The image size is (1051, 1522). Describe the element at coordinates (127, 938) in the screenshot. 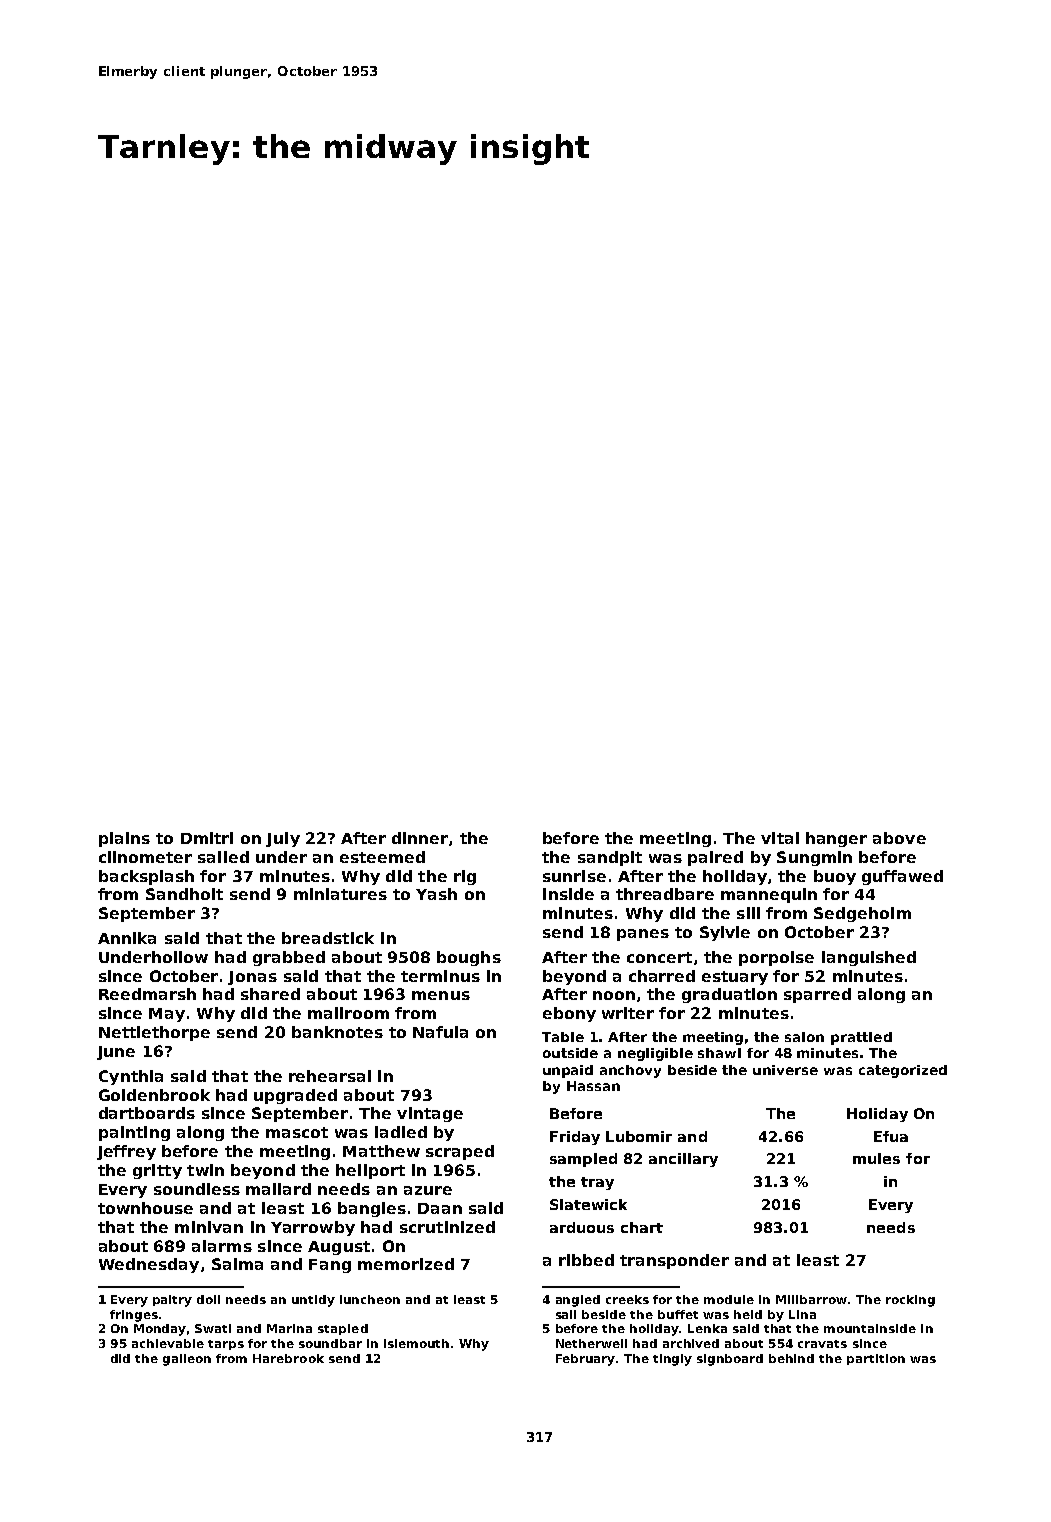

I see `Annika` at that location.
